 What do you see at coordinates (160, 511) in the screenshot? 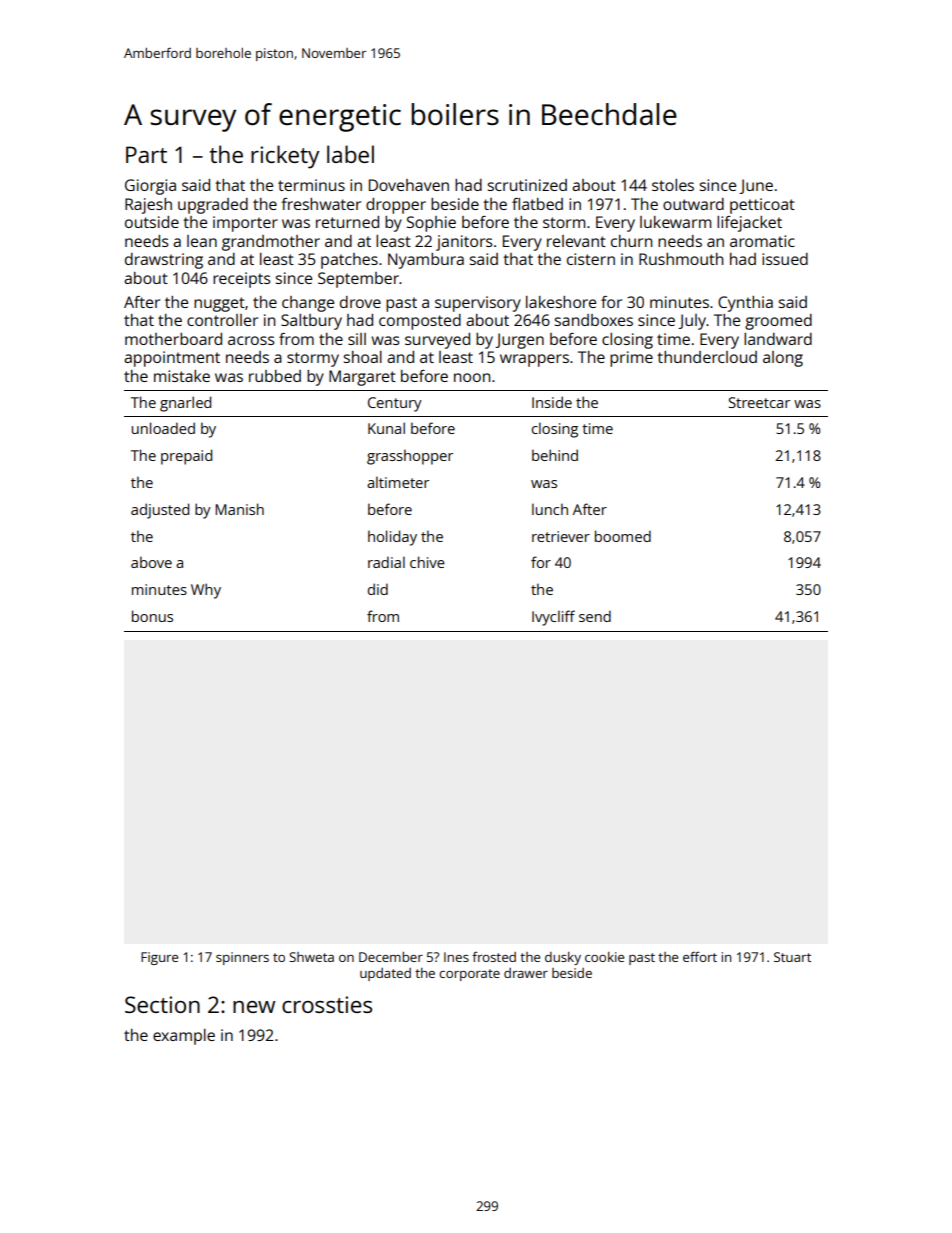
I see `adjusted` at bounding box center [160, 511].
